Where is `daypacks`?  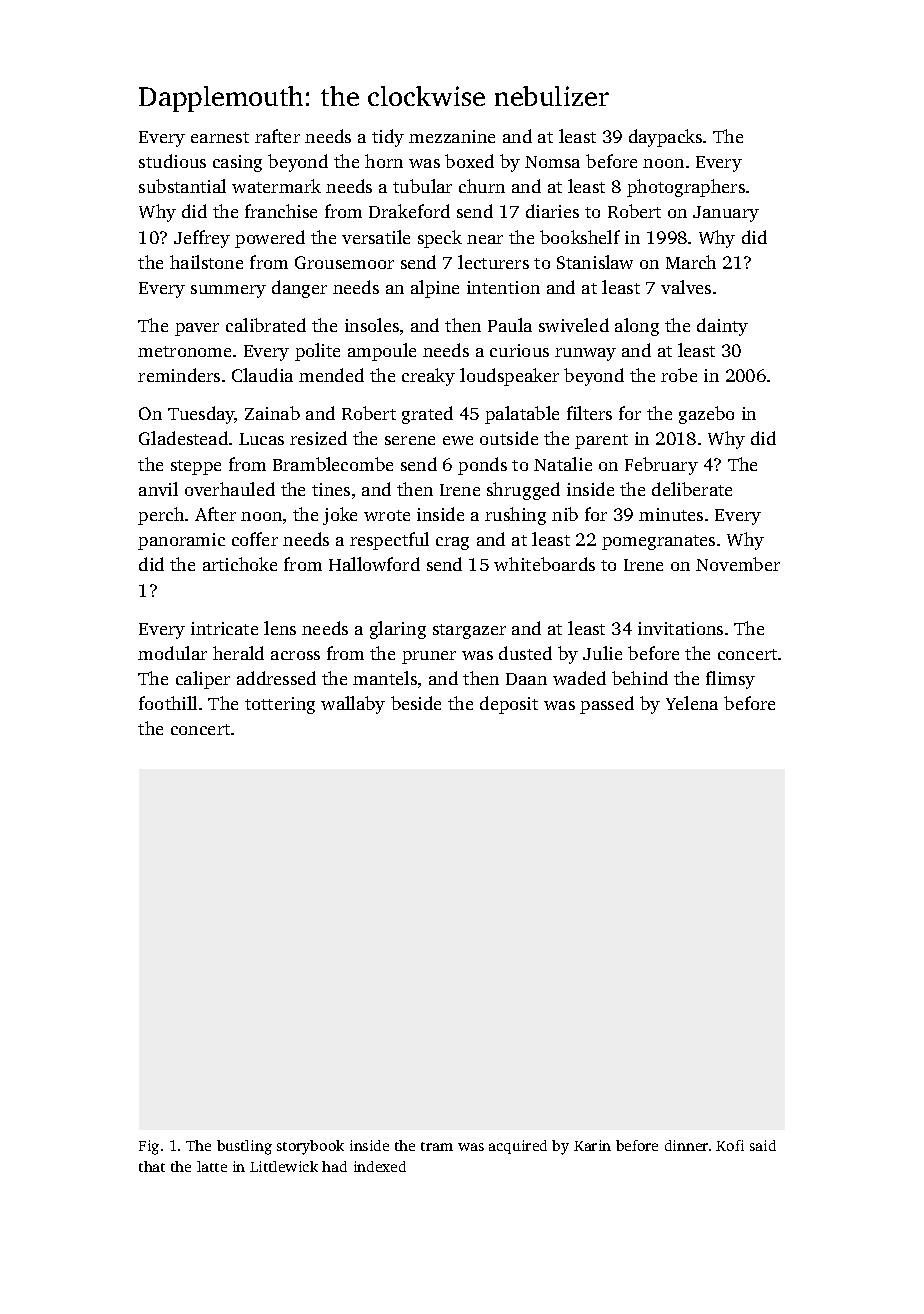
daypacks is located at coordinates (665, 138).
